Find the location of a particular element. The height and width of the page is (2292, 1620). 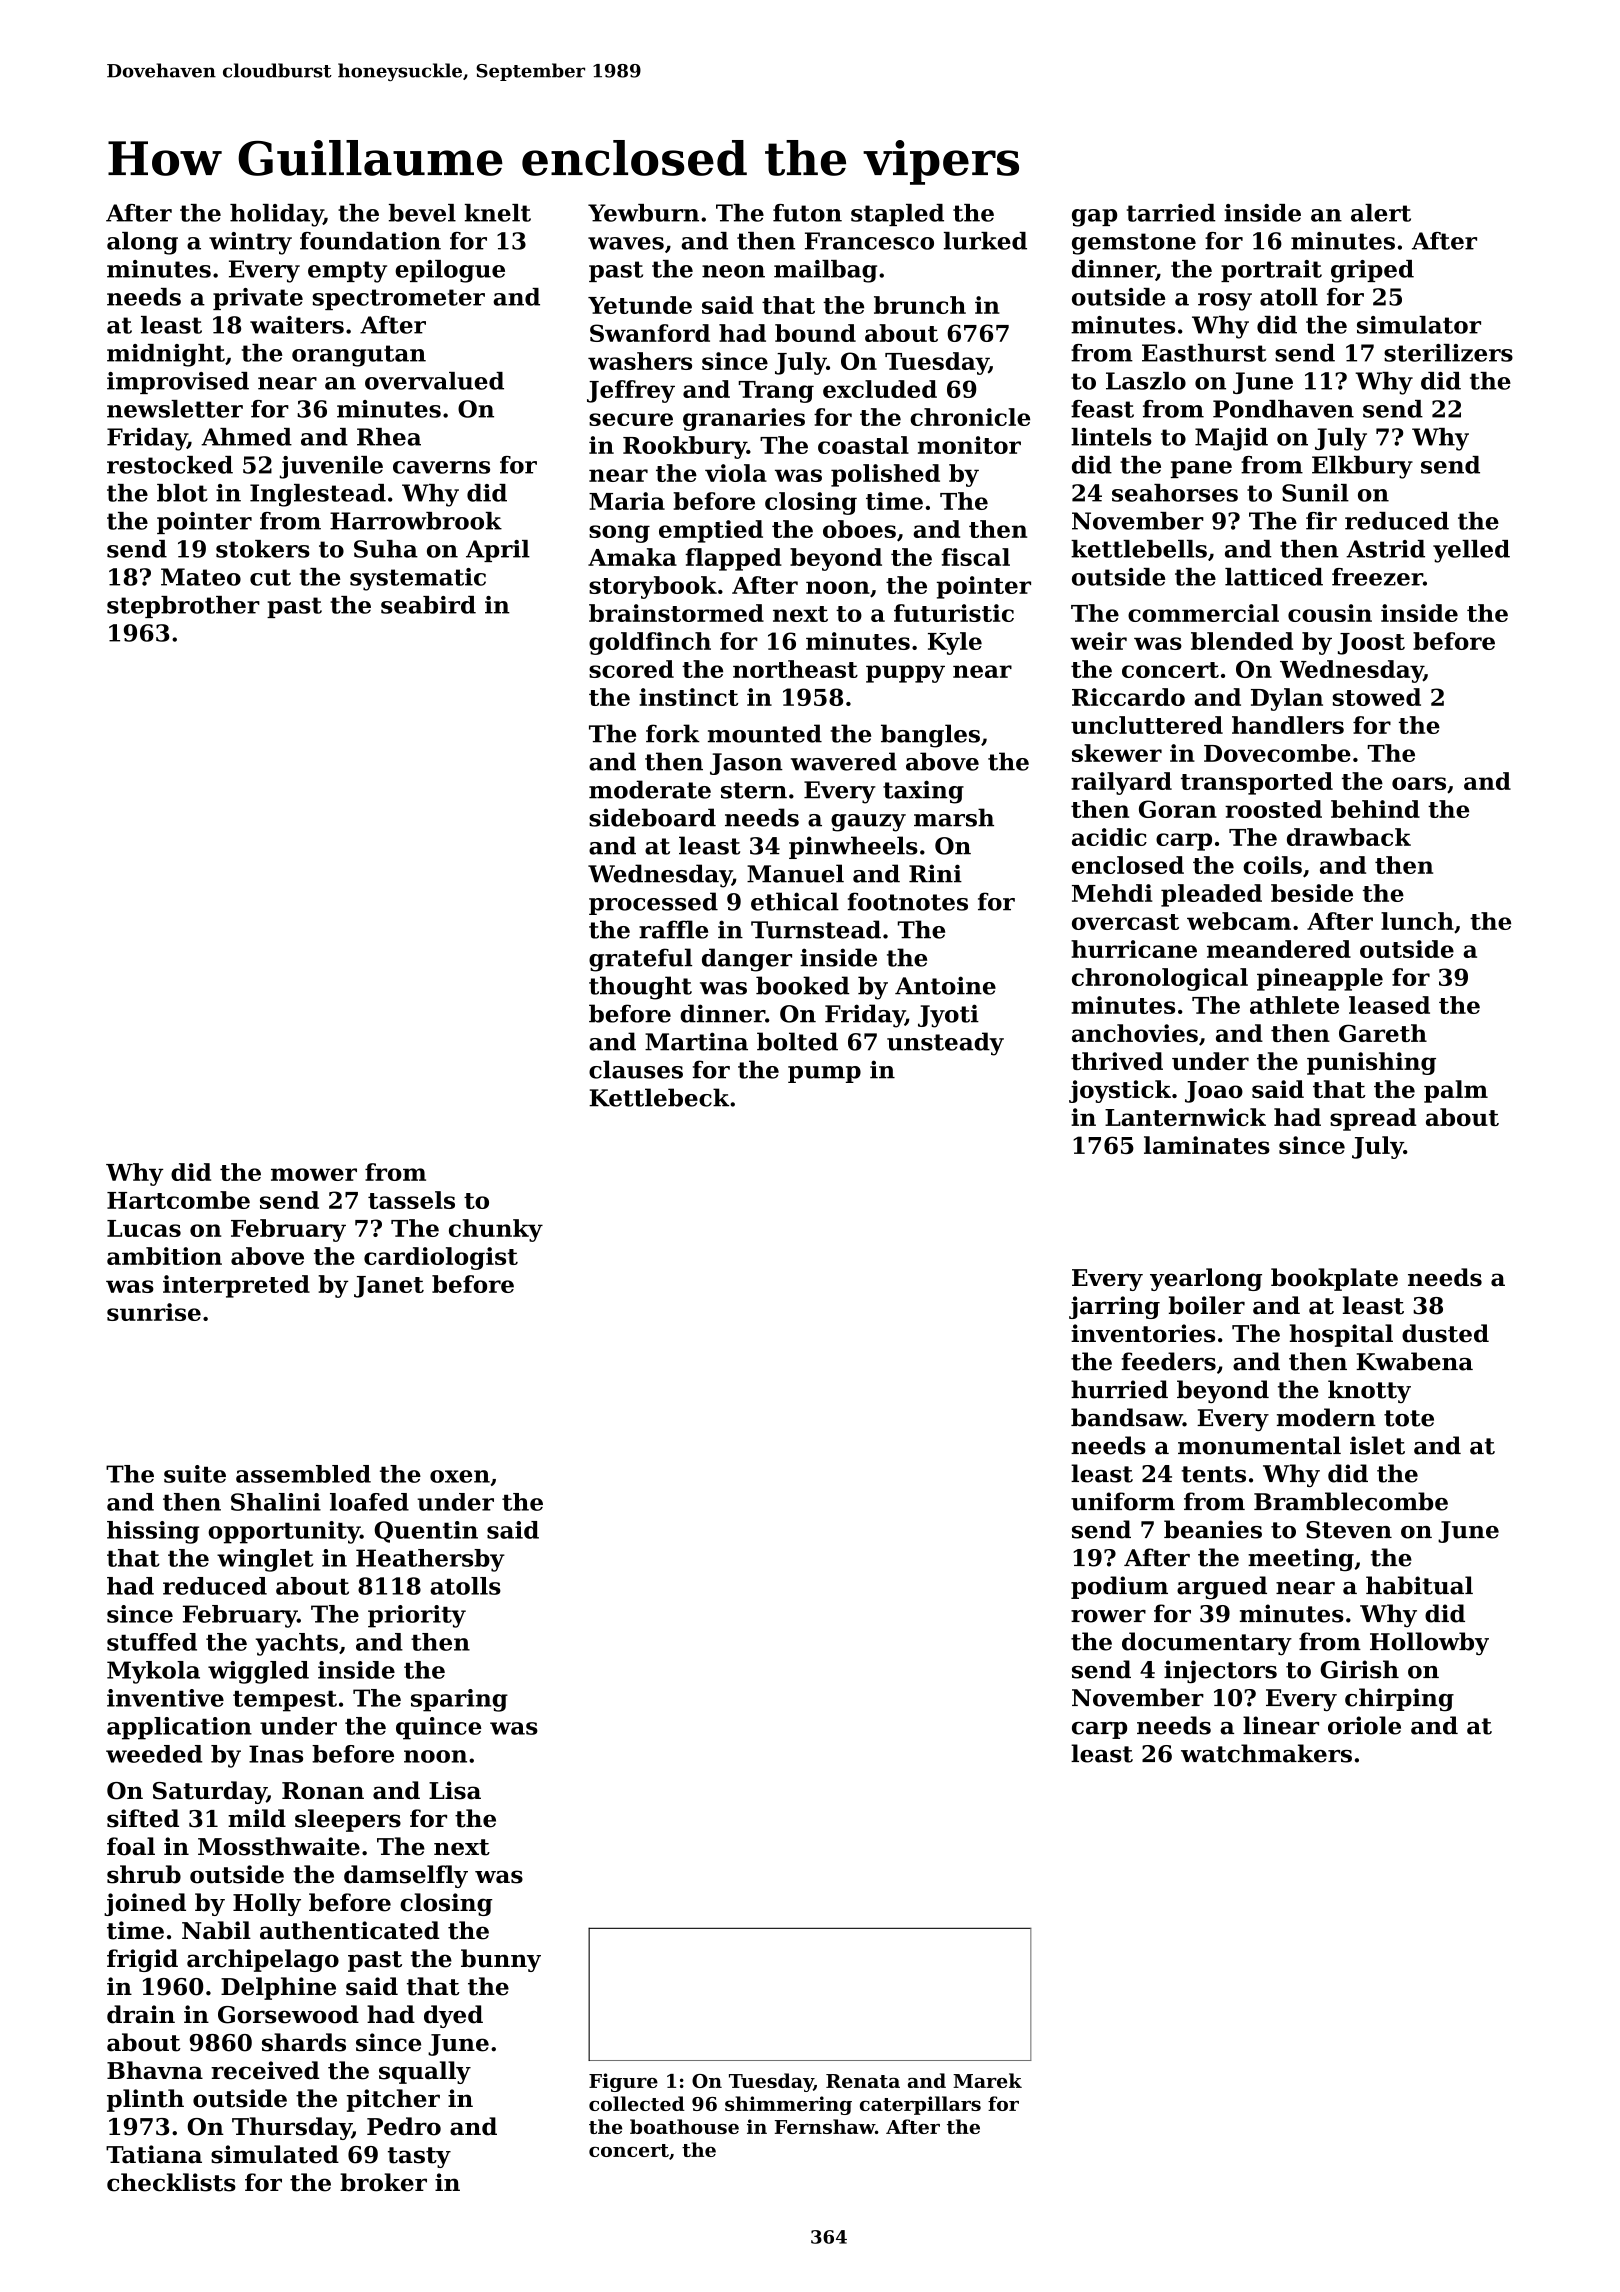

Tatiana is located at coordinates (154, 2154).
